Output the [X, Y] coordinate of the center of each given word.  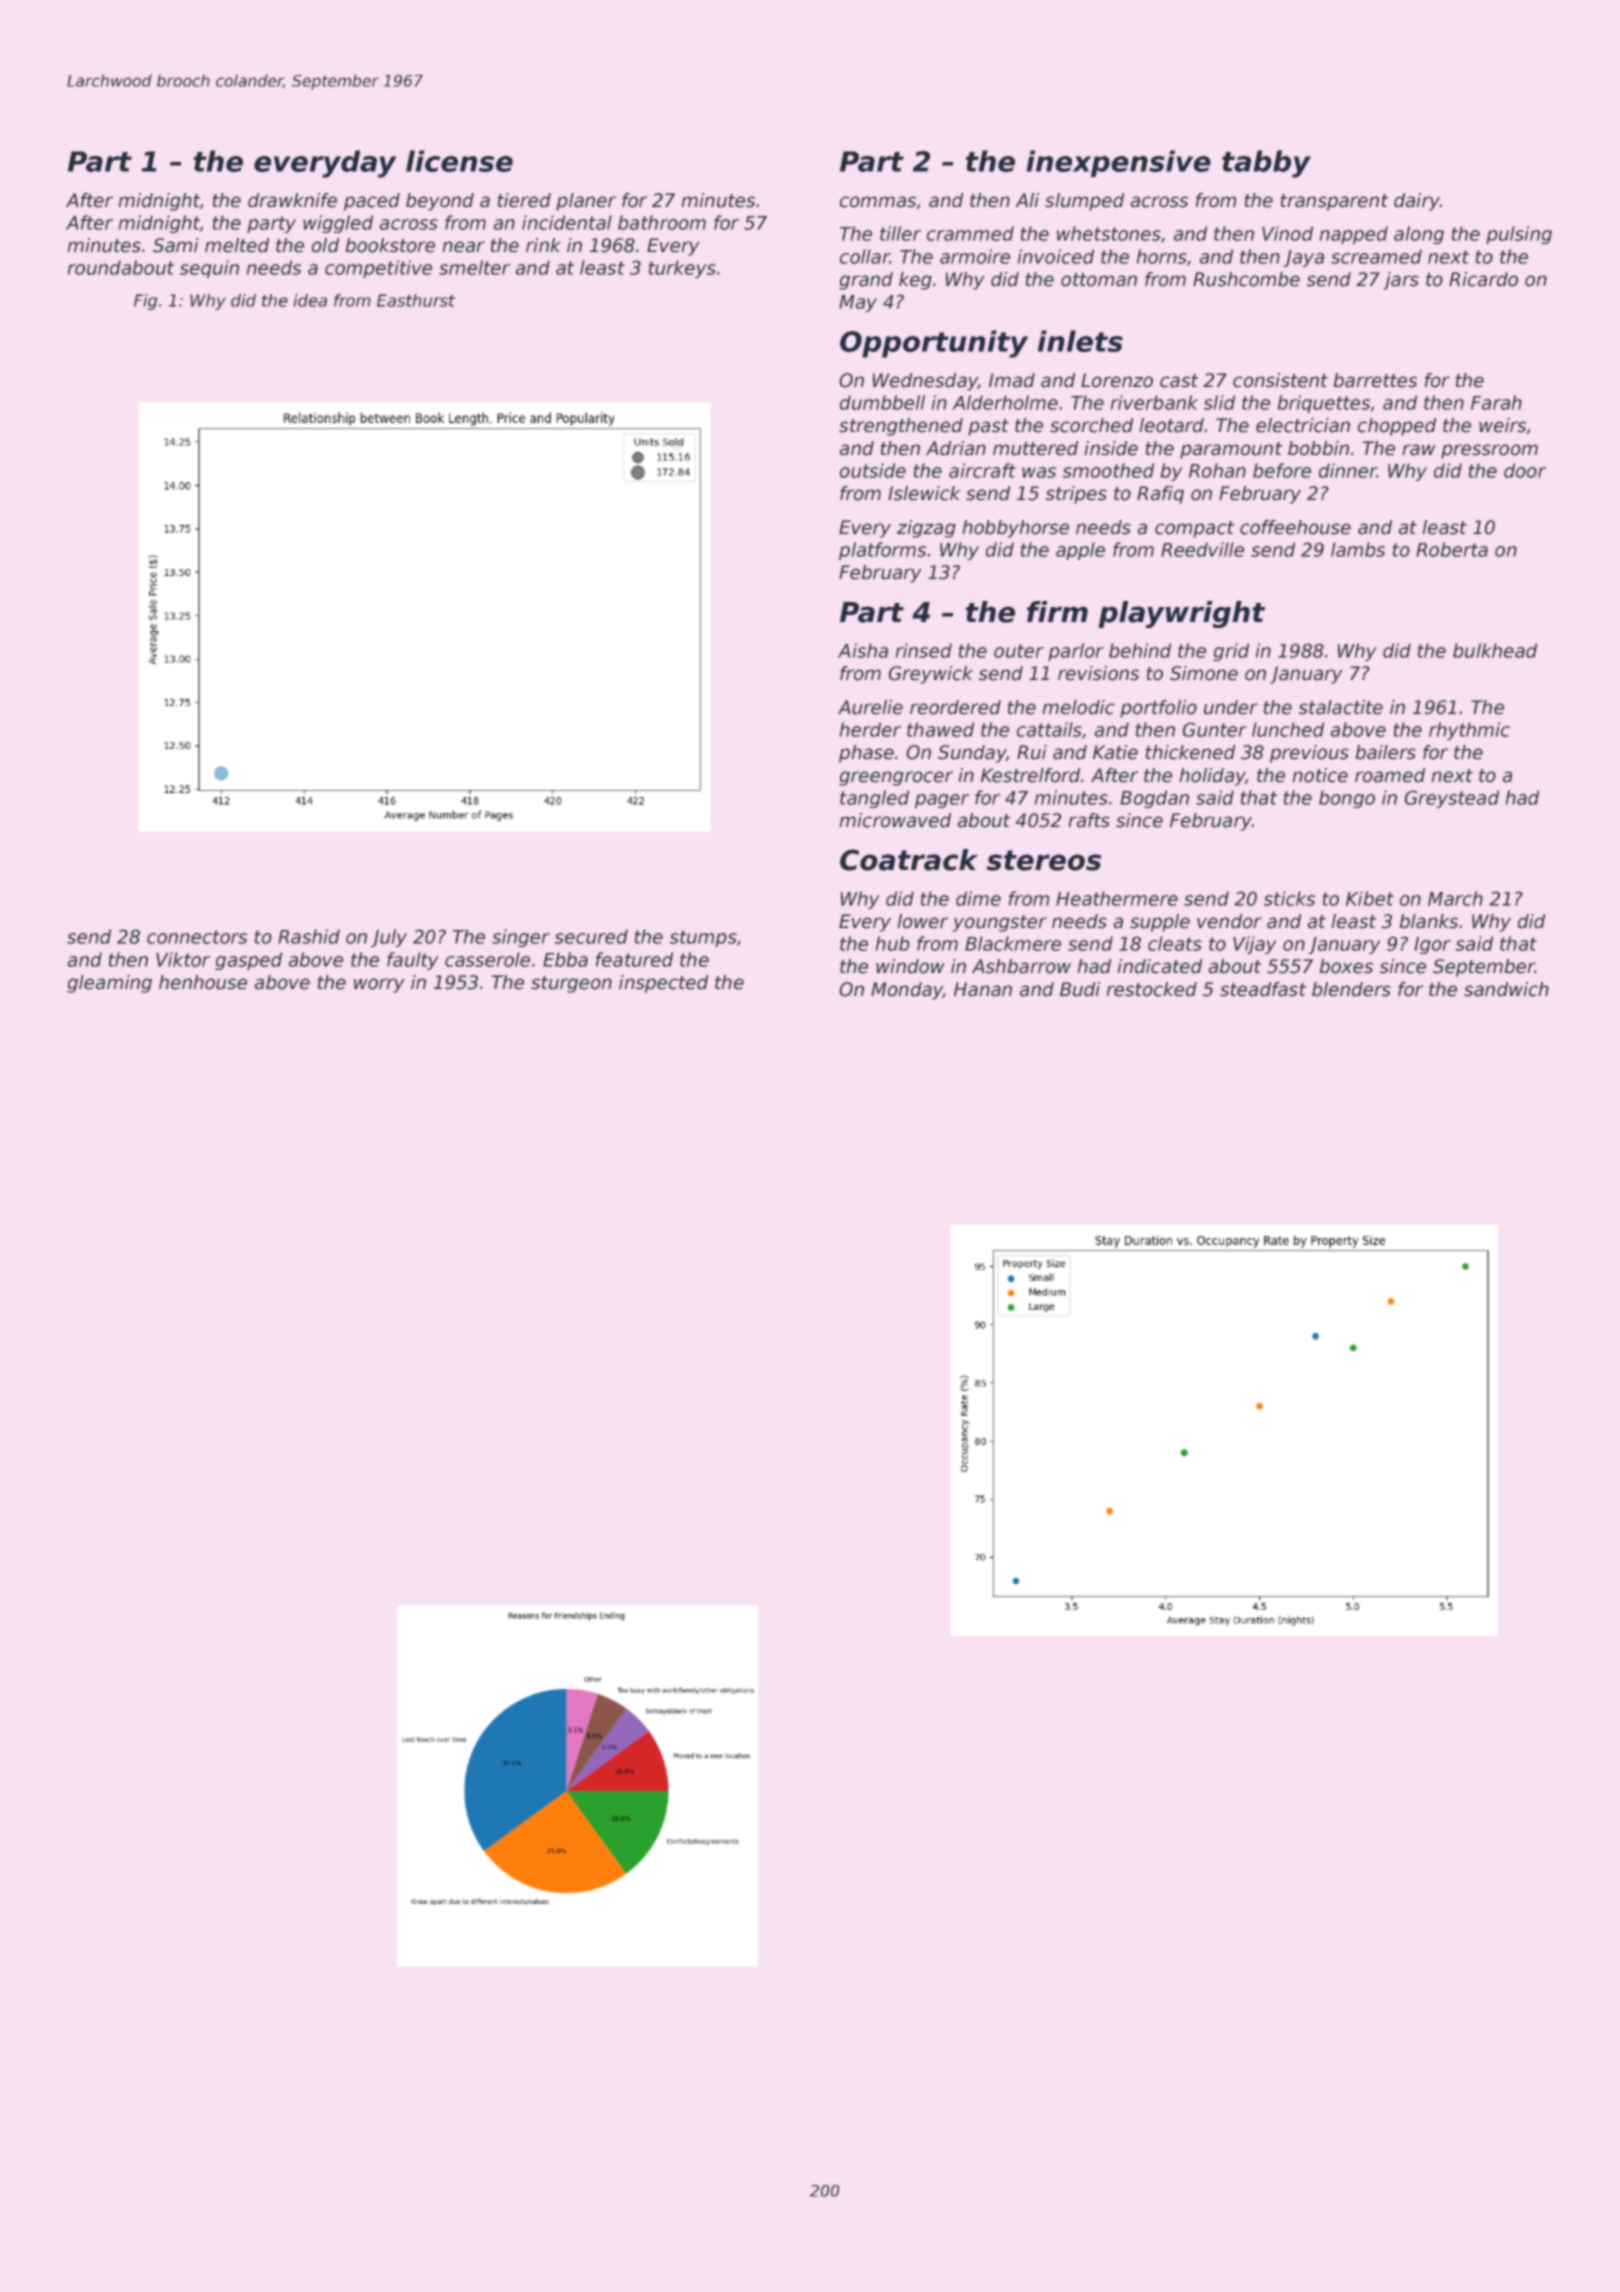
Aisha [863, 650]
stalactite [1341, 707]
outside [873, 470]
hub [892, 943]
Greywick [931, 675]
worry [379, 985]
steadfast [1263, 989]
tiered [524, 200]
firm [1057, 611]
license [459, 161]
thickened [1190, 752]
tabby [1266, 164]
